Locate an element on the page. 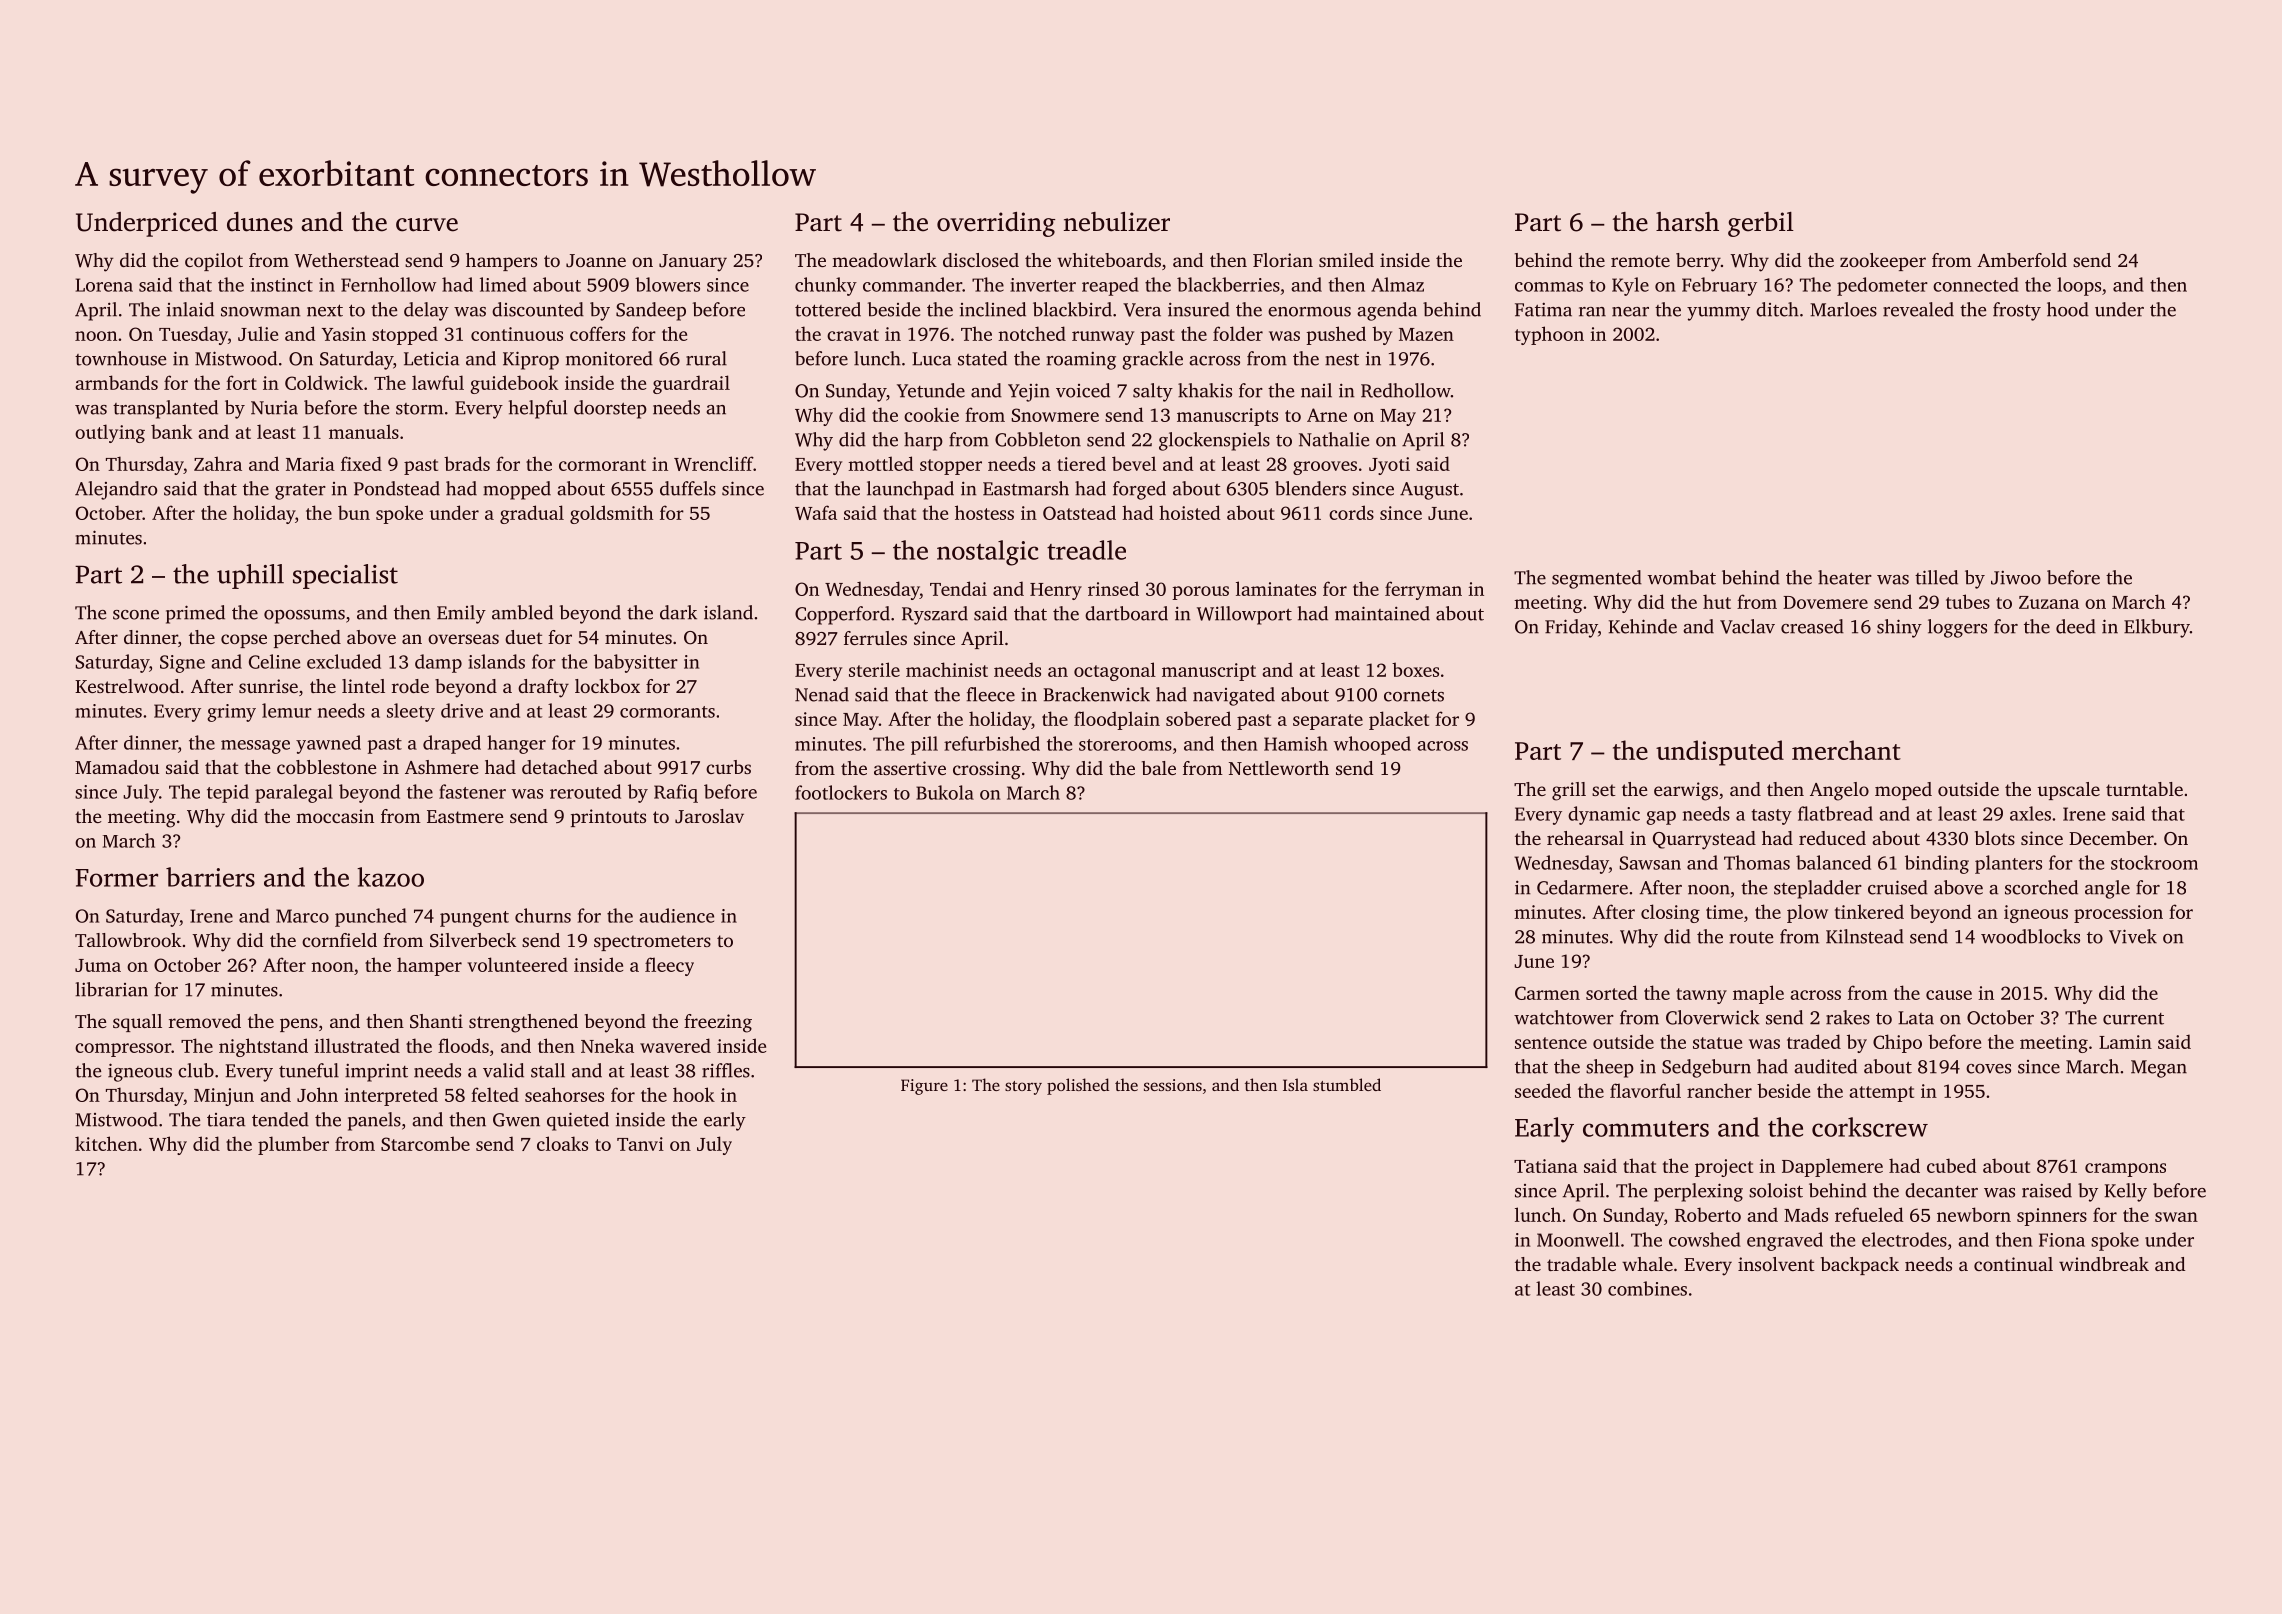  turntable is located at coordinates (2144, 789).
